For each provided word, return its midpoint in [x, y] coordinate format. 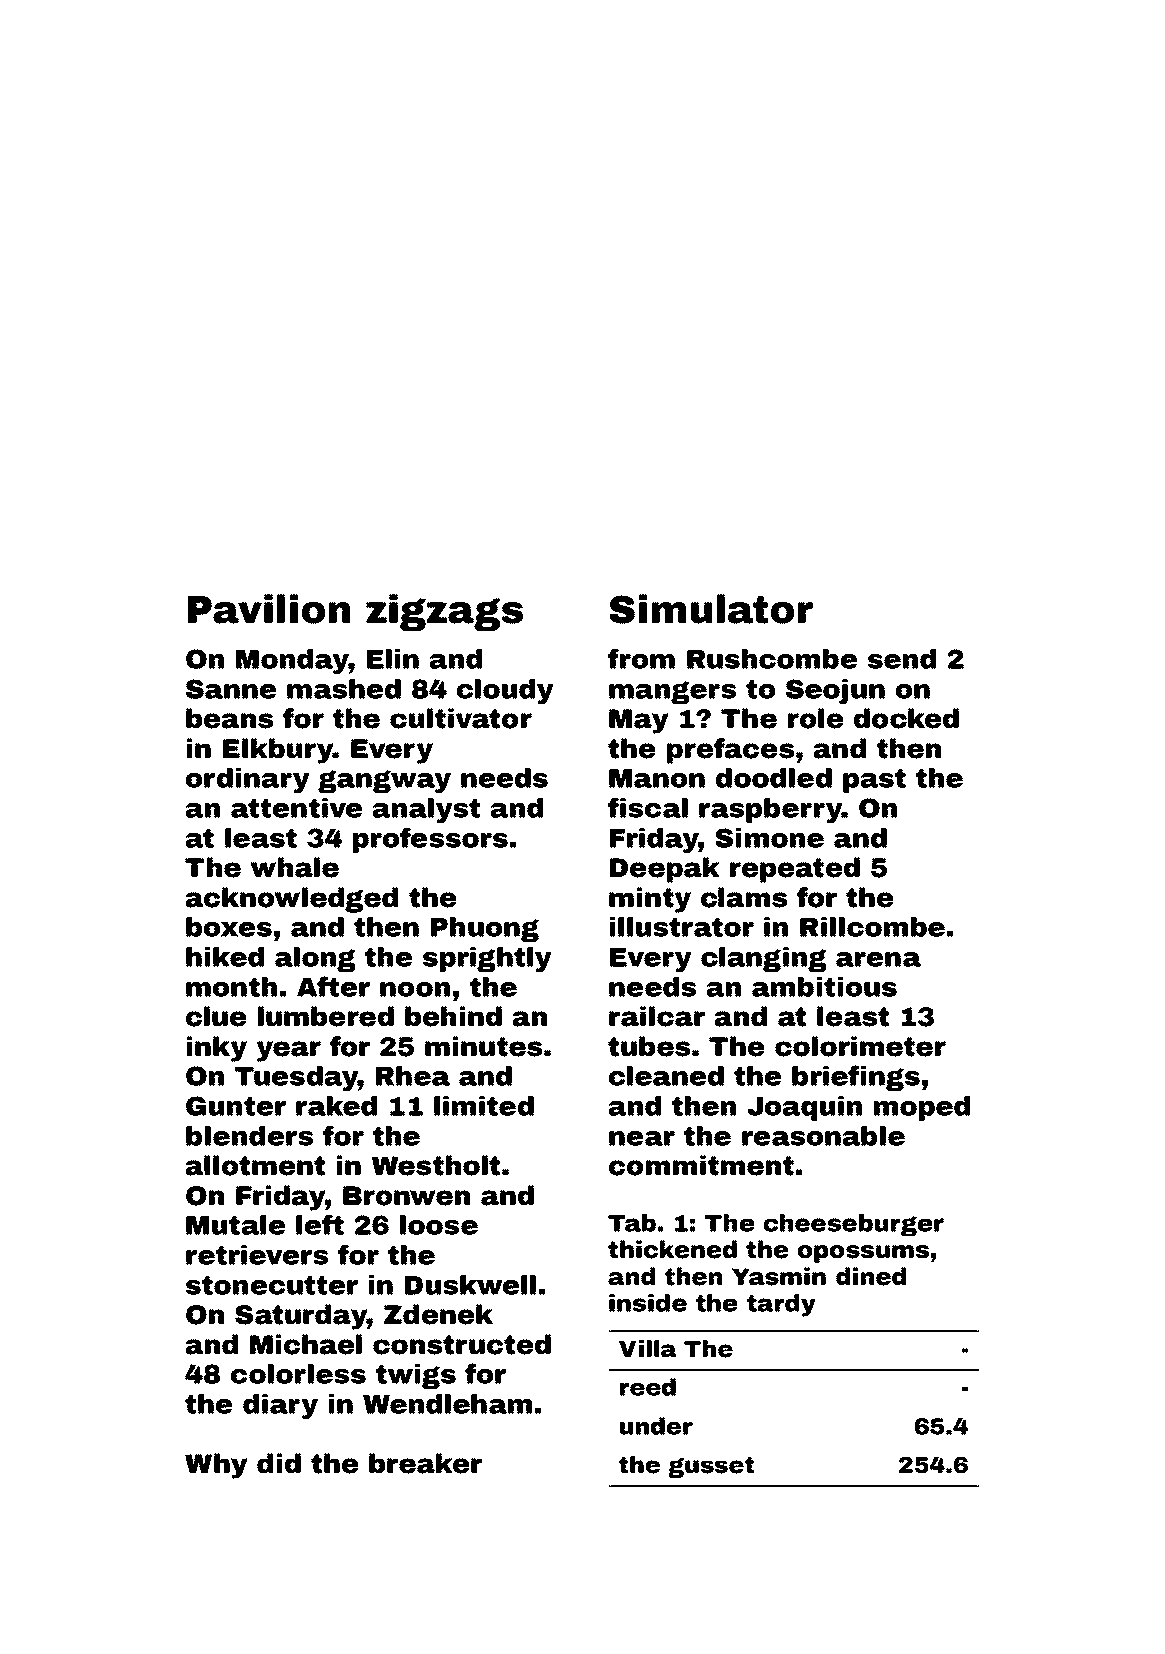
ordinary [248, 780]
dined [871, 1276]
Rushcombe [772, 659]
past [874, 781]
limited [484, 1106]
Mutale [235, 1225]
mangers [672, 692]
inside [648, 1303]
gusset [711, 1467]
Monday [292, 661]
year [288, 1051]
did [279, 1463]
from [641, 658]
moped [922, 1108]
